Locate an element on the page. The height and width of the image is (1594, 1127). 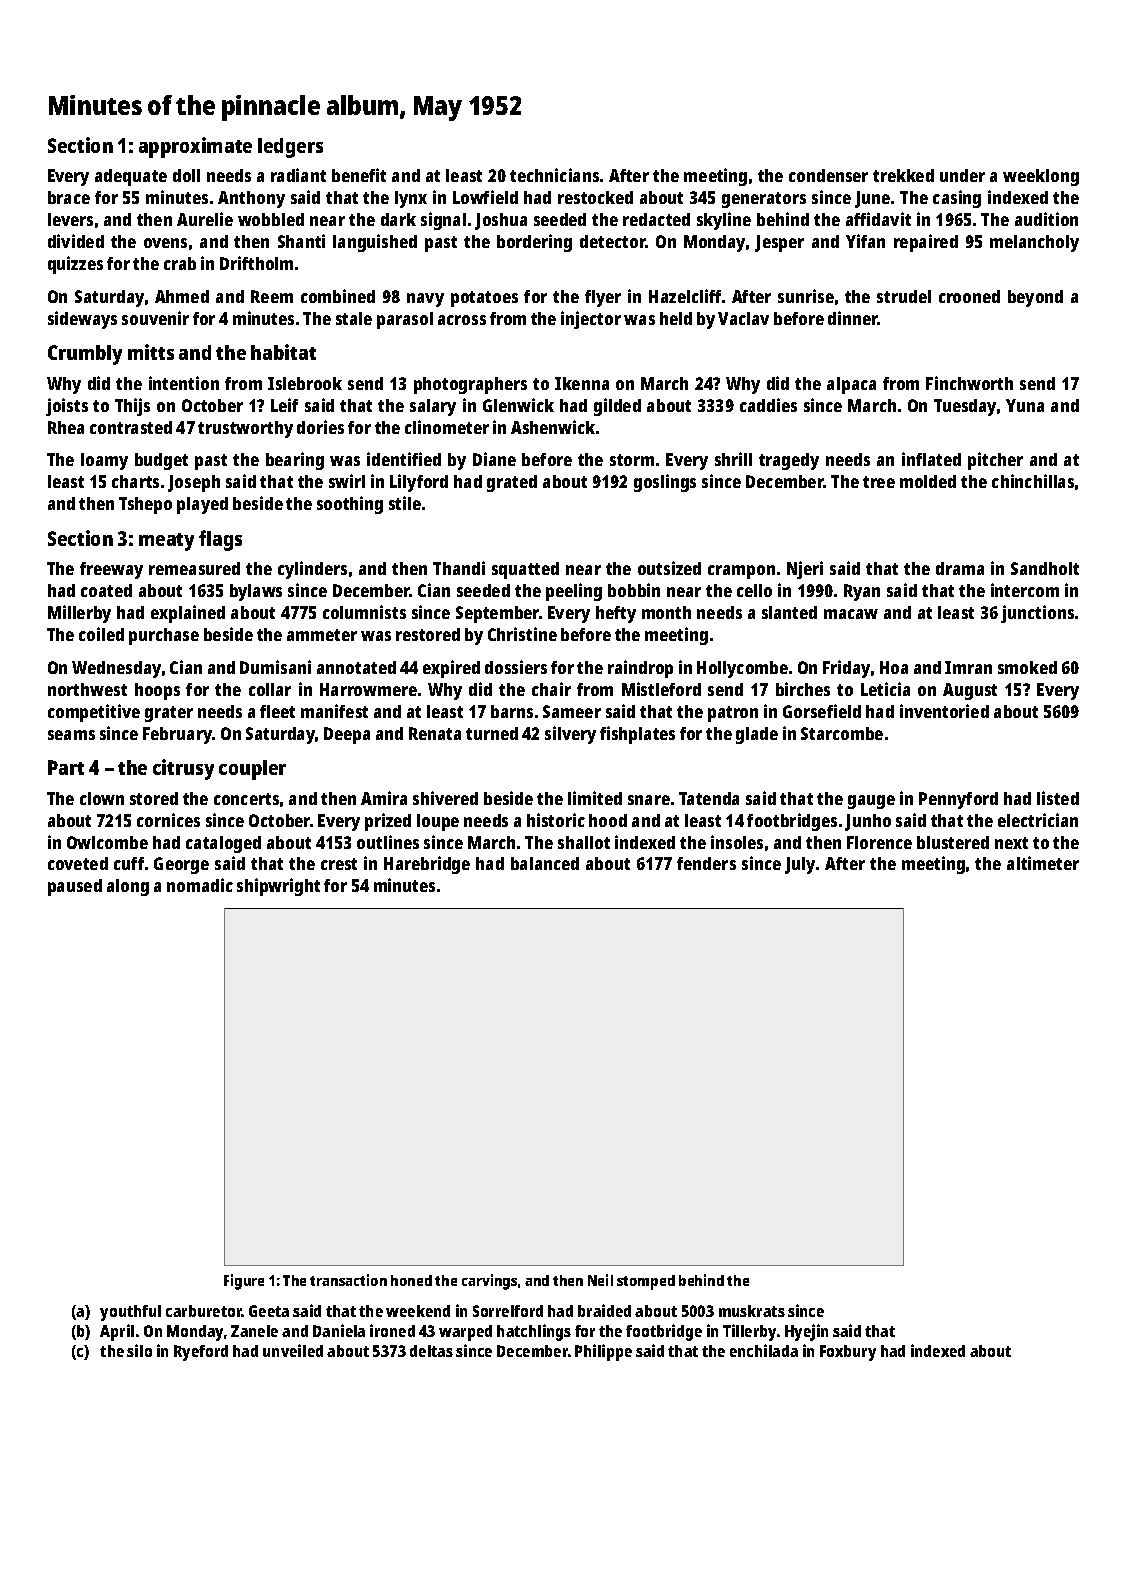
ledgers is located at coordinates (290, 148).
